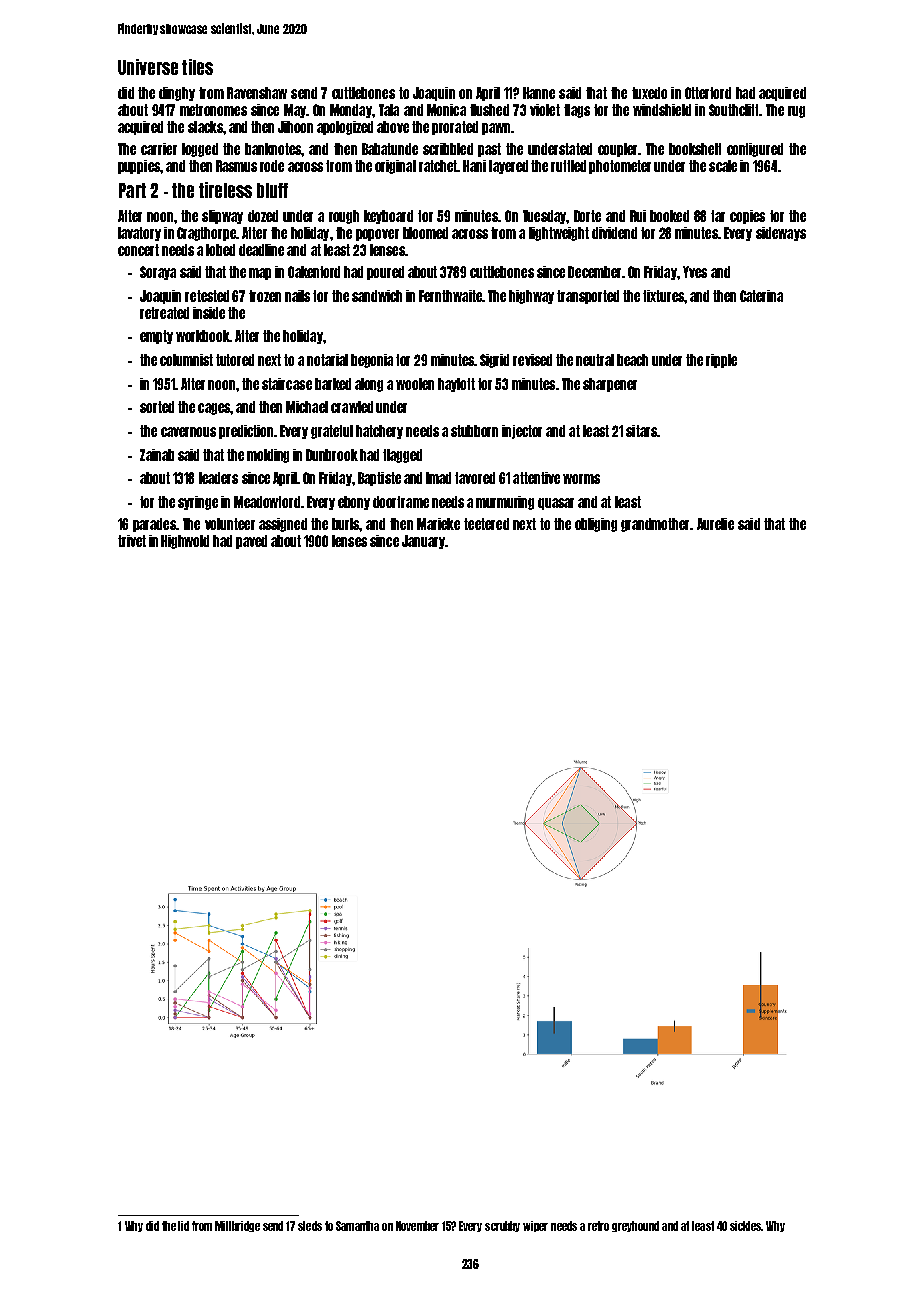 The height and width of the image is (1308, 924). What do you see at coordinates (502, 1226) in the image?
I see `scrubby` at bounding box center [502, 1226].
